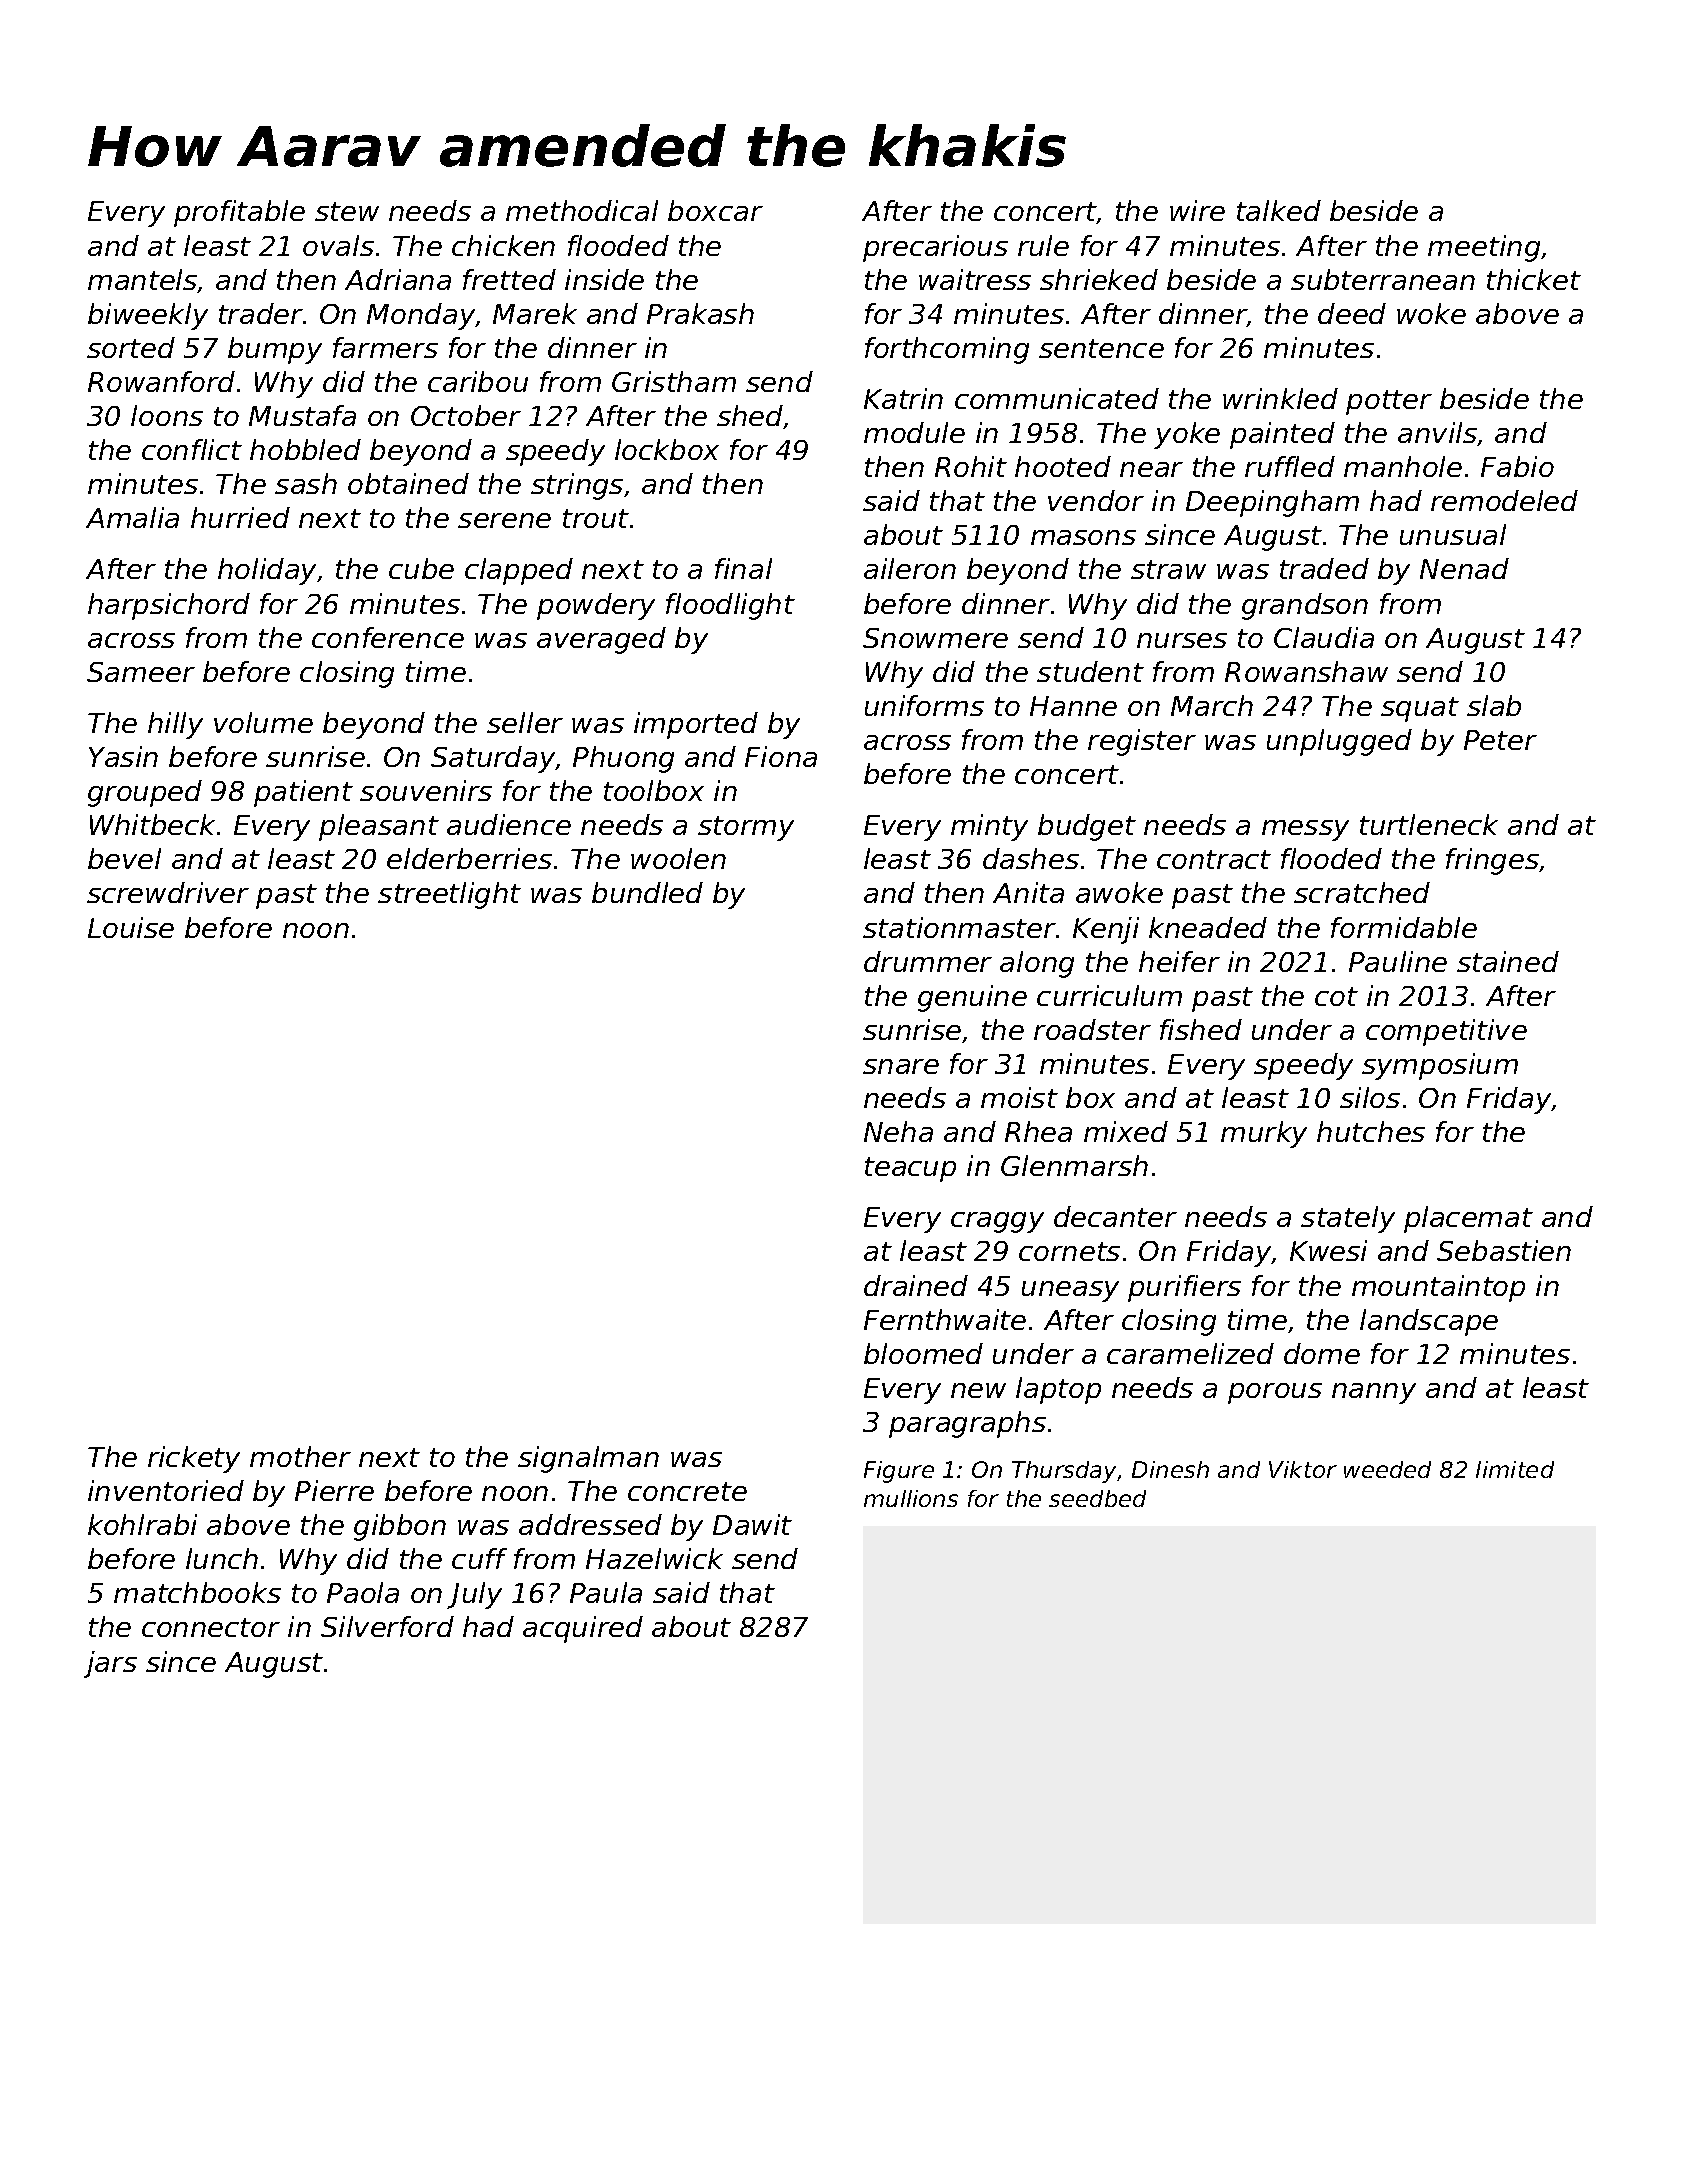  Describe the element at coordinates (1184, 1288) in the screenshot. I see `purifiers` at that location.
